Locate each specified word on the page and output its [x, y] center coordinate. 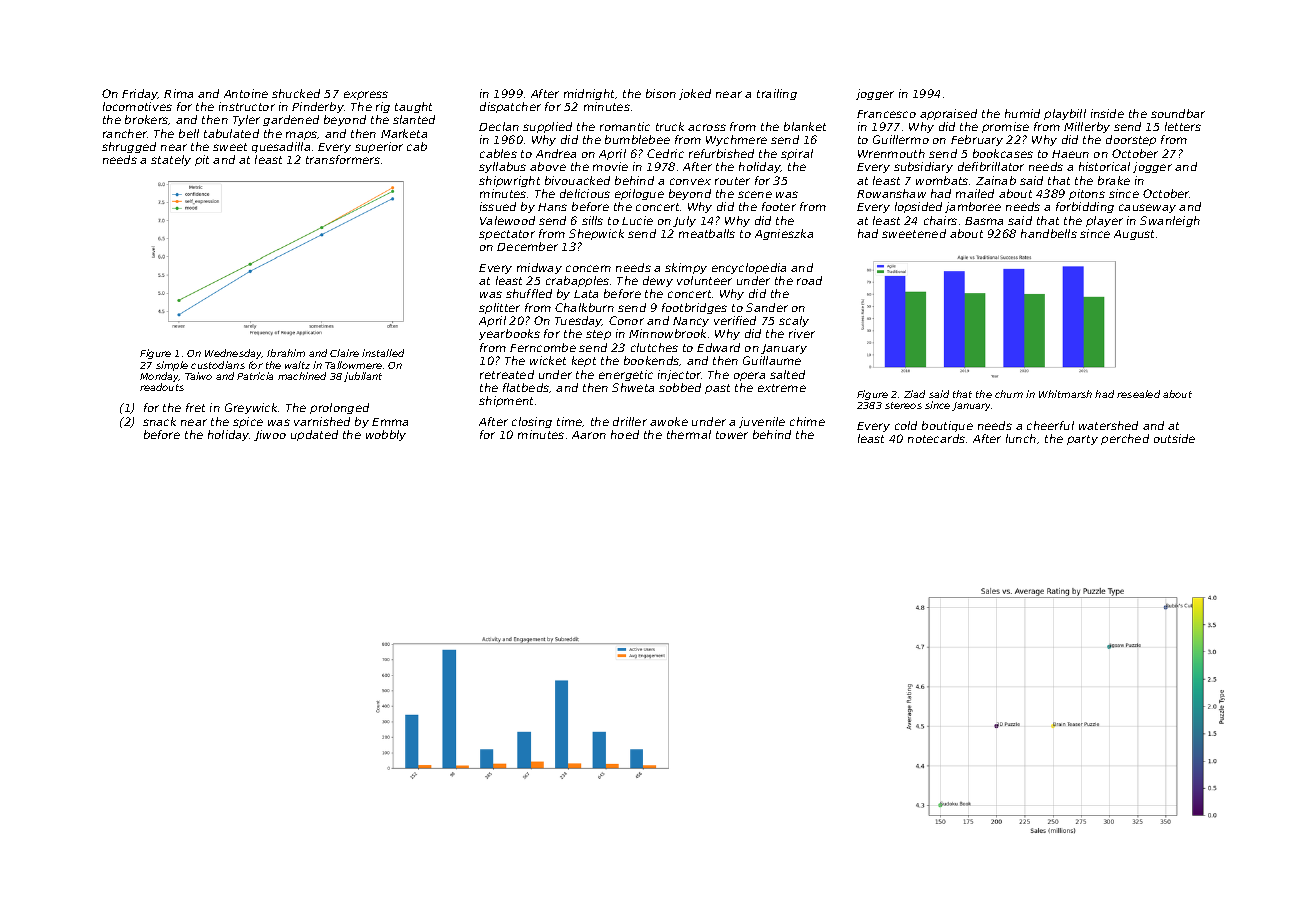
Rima [178, 93]
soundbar [1178, 113]
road [809, 280]
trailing [777, 94]
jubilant [363, 377]
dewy [658, 281]
